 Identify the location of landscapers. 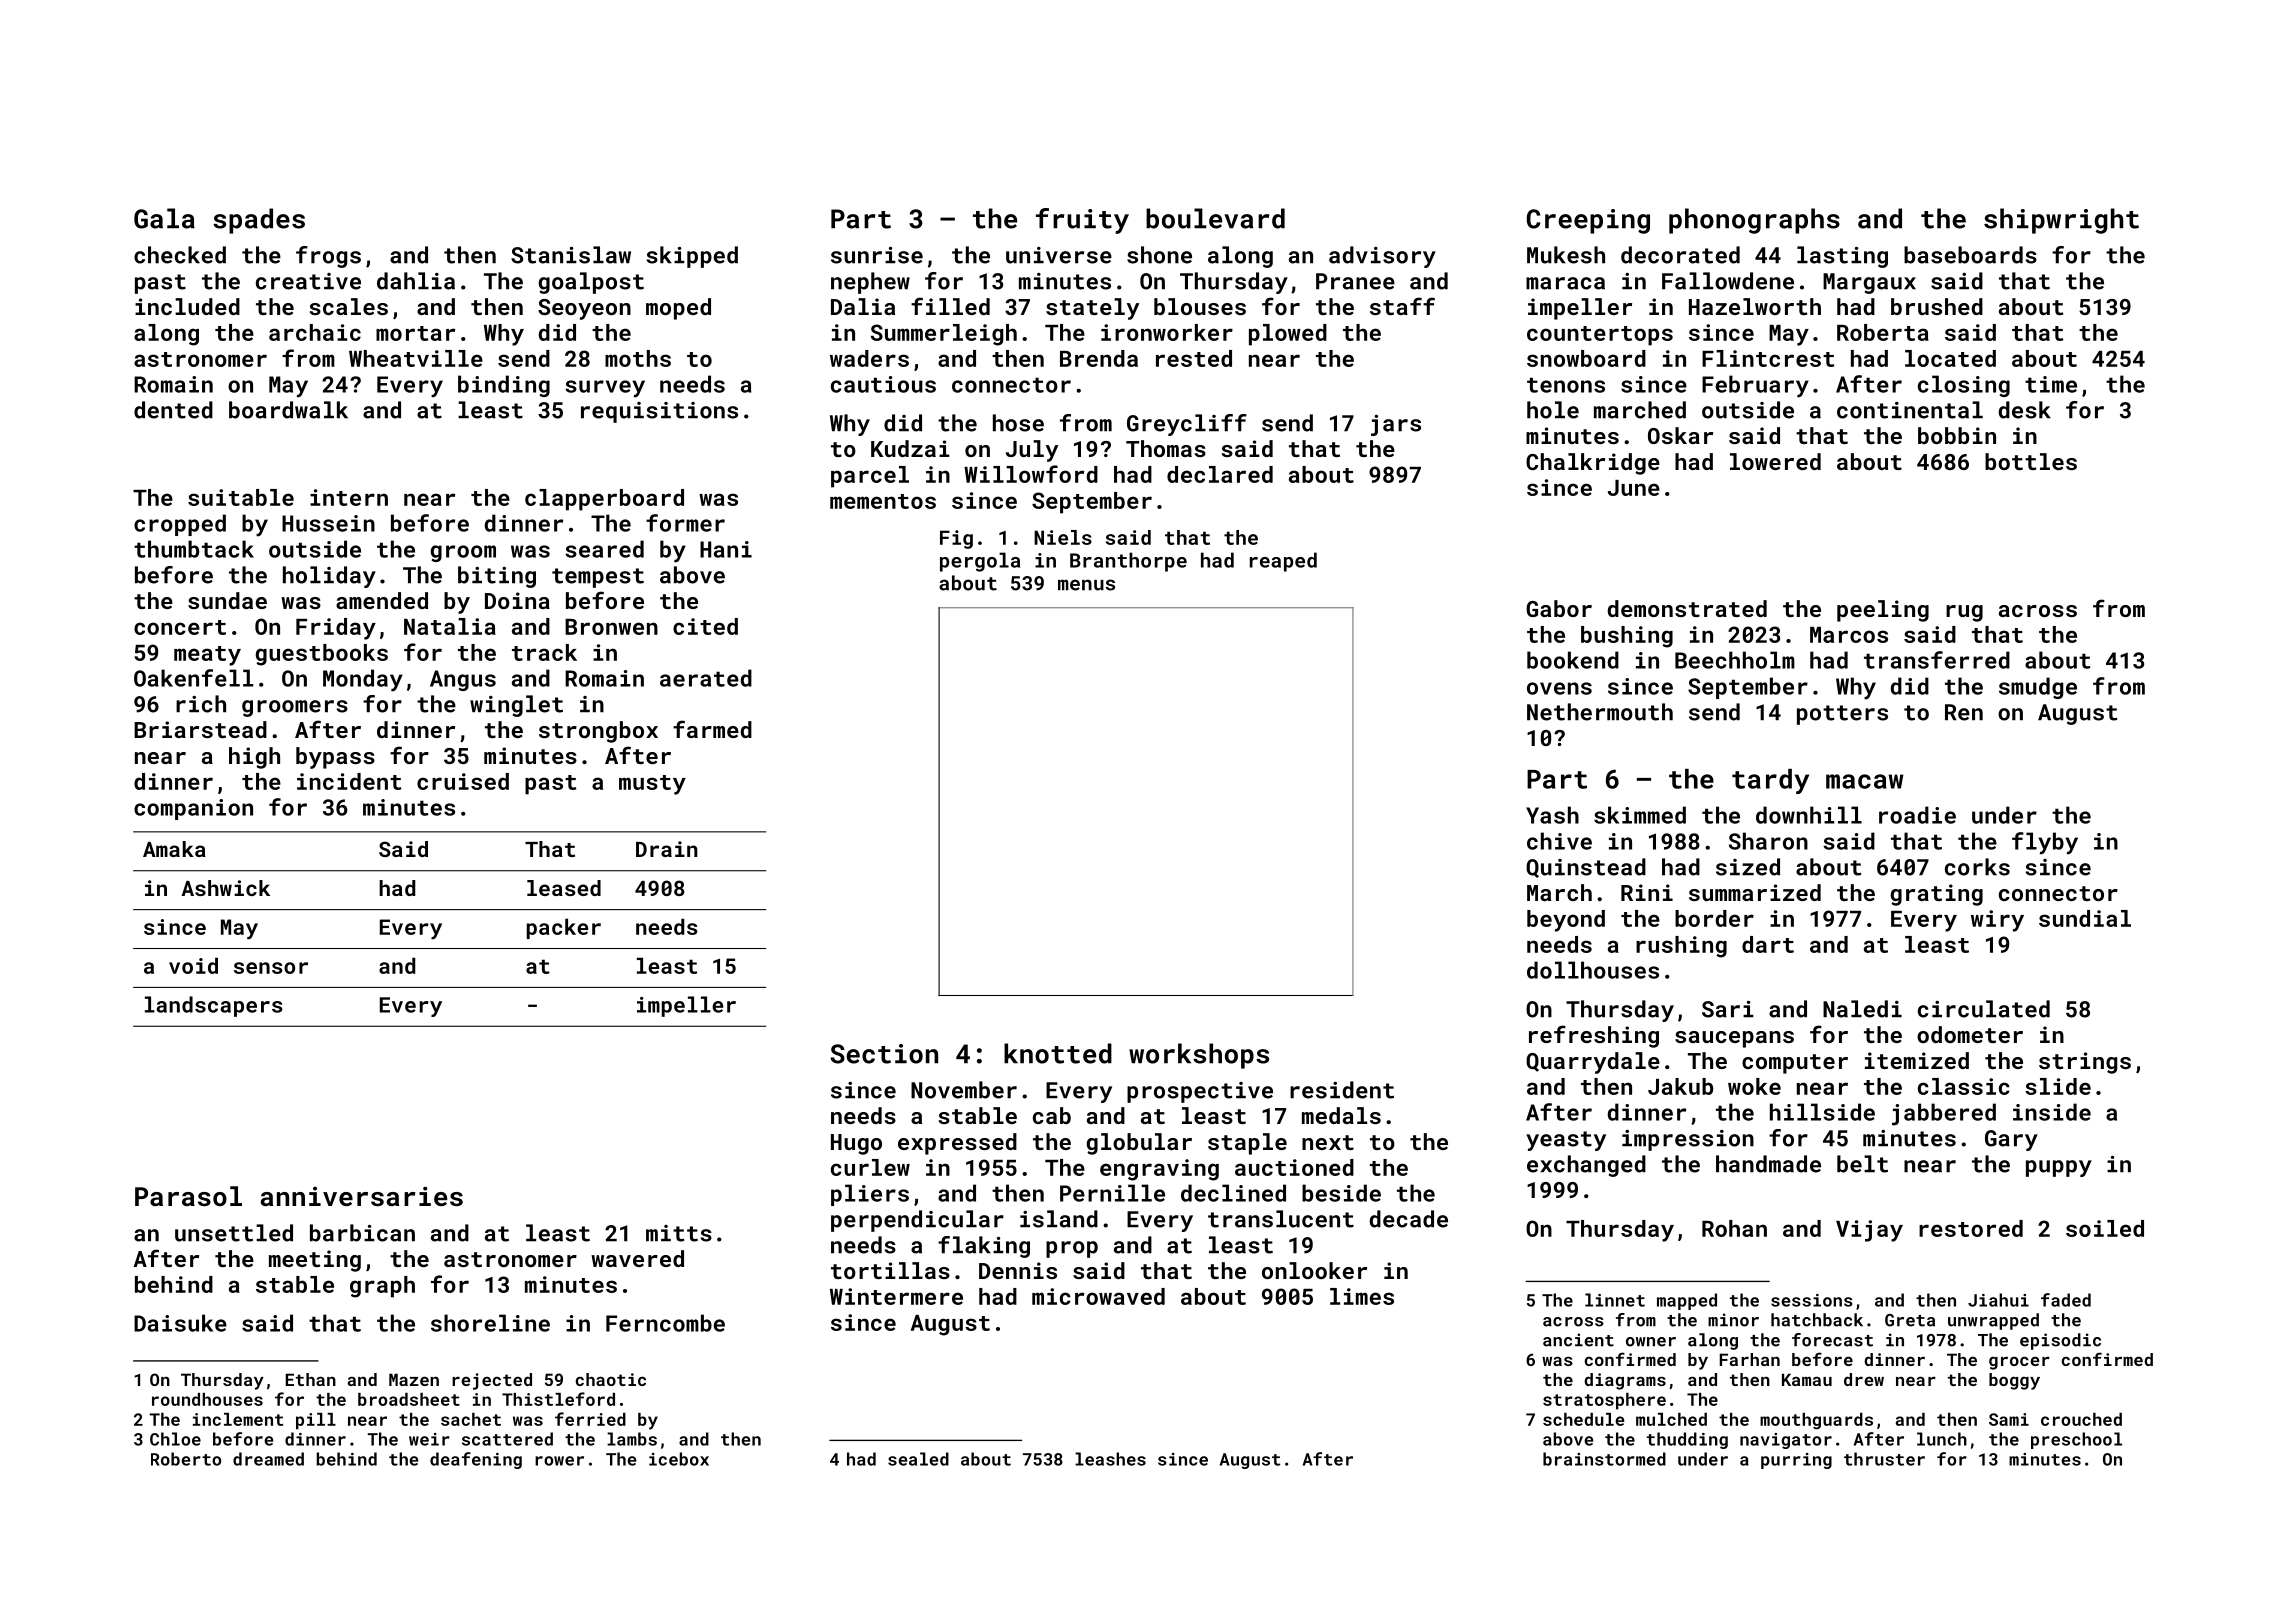
(214, 1006).
